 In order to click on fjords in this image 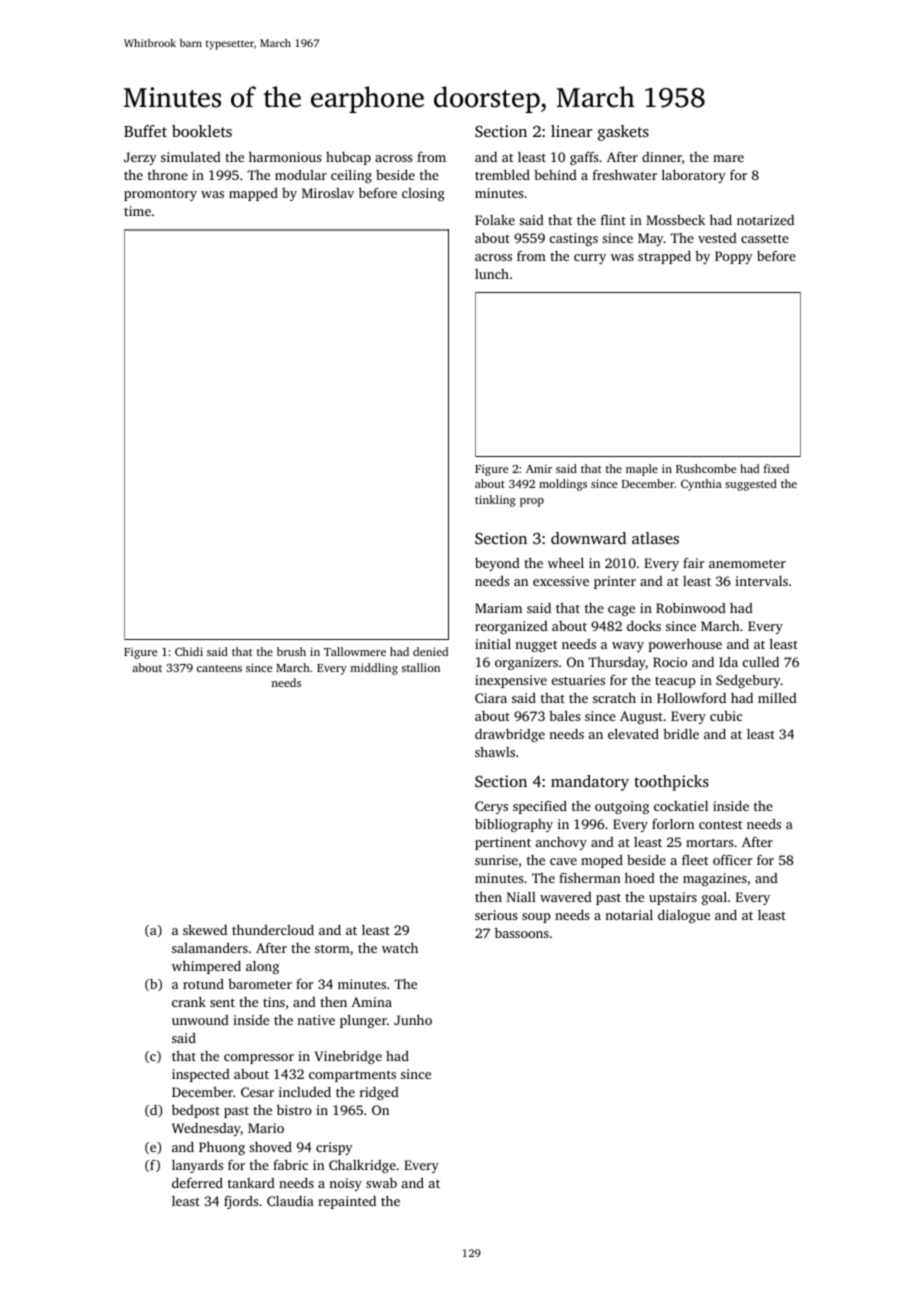, I will do `click(241, 1202)`.
